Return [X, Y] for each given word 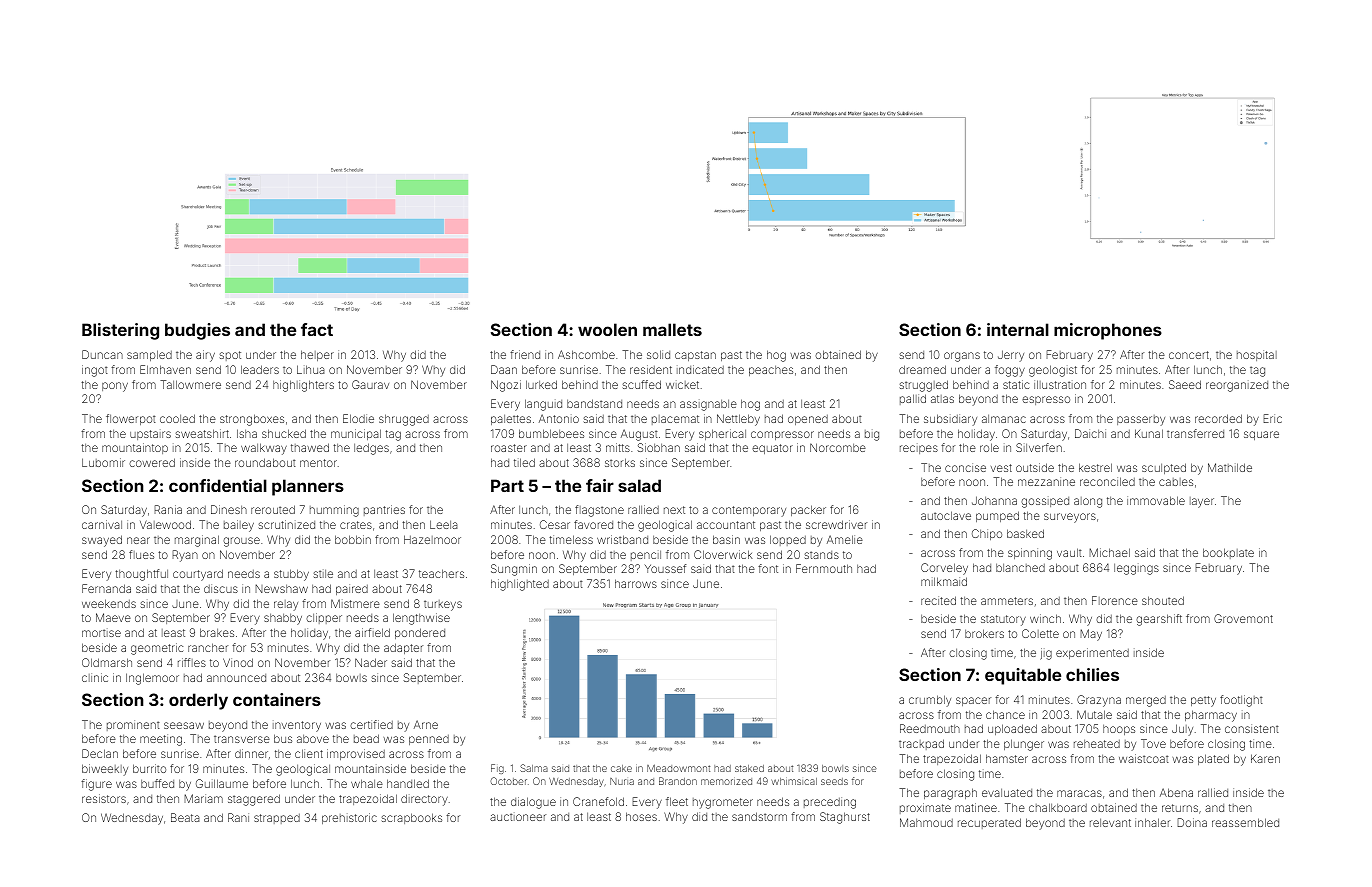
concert [1189, 355]
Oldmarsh [107, 662]
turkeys [443, 605]
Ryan [185, 556]
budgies [197, 331]
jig [1046, 654]
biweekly [105, 770]
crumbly [930, 701]
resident [651, 369]
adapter [403, 648]
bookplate [1228, 553]
